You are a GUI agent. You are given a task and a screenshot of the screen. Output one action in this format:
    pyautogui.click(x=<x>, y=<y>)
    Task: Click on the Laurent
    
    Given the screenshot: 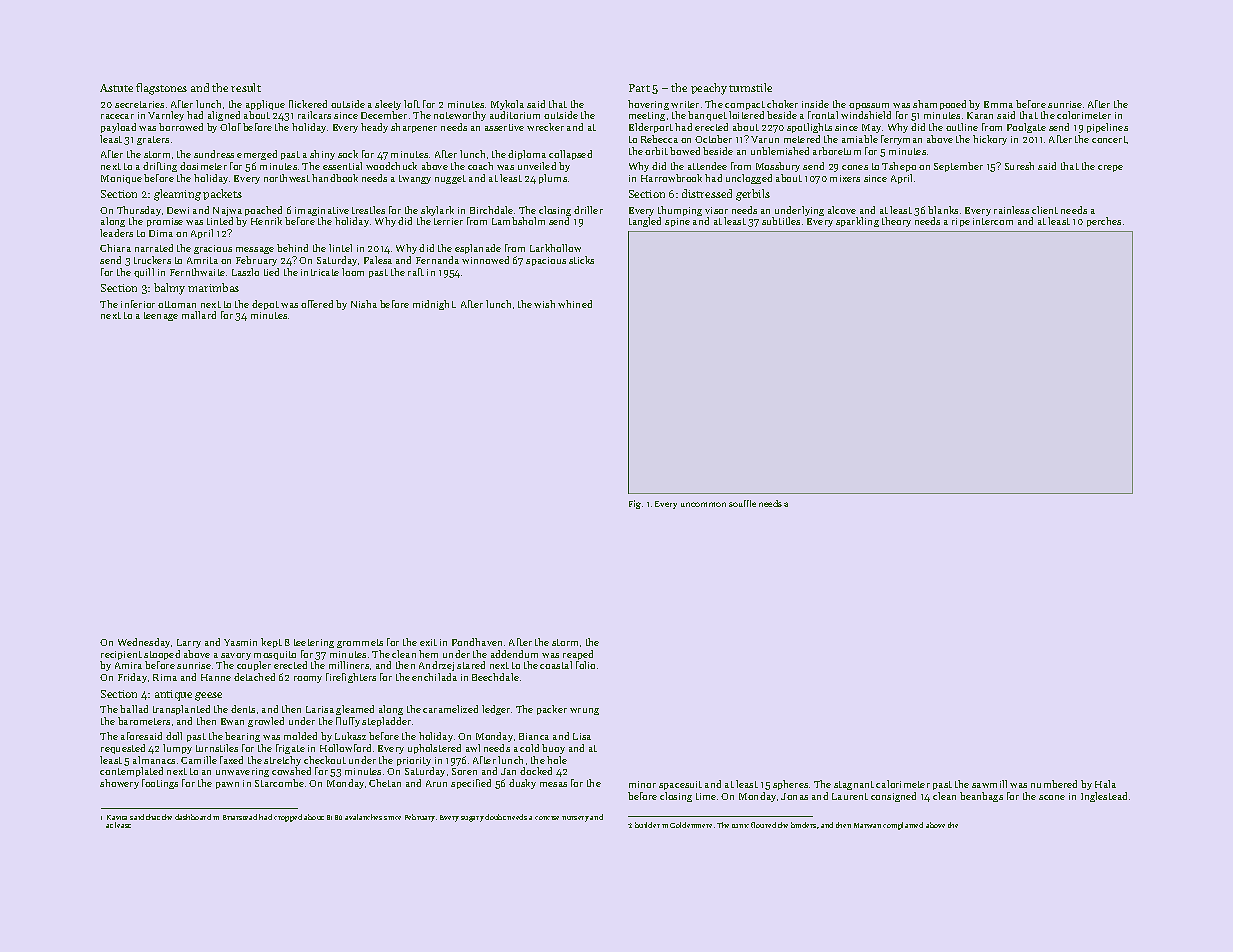 What is the action you would take?
    pyautogui.click(x=850, y=796)
